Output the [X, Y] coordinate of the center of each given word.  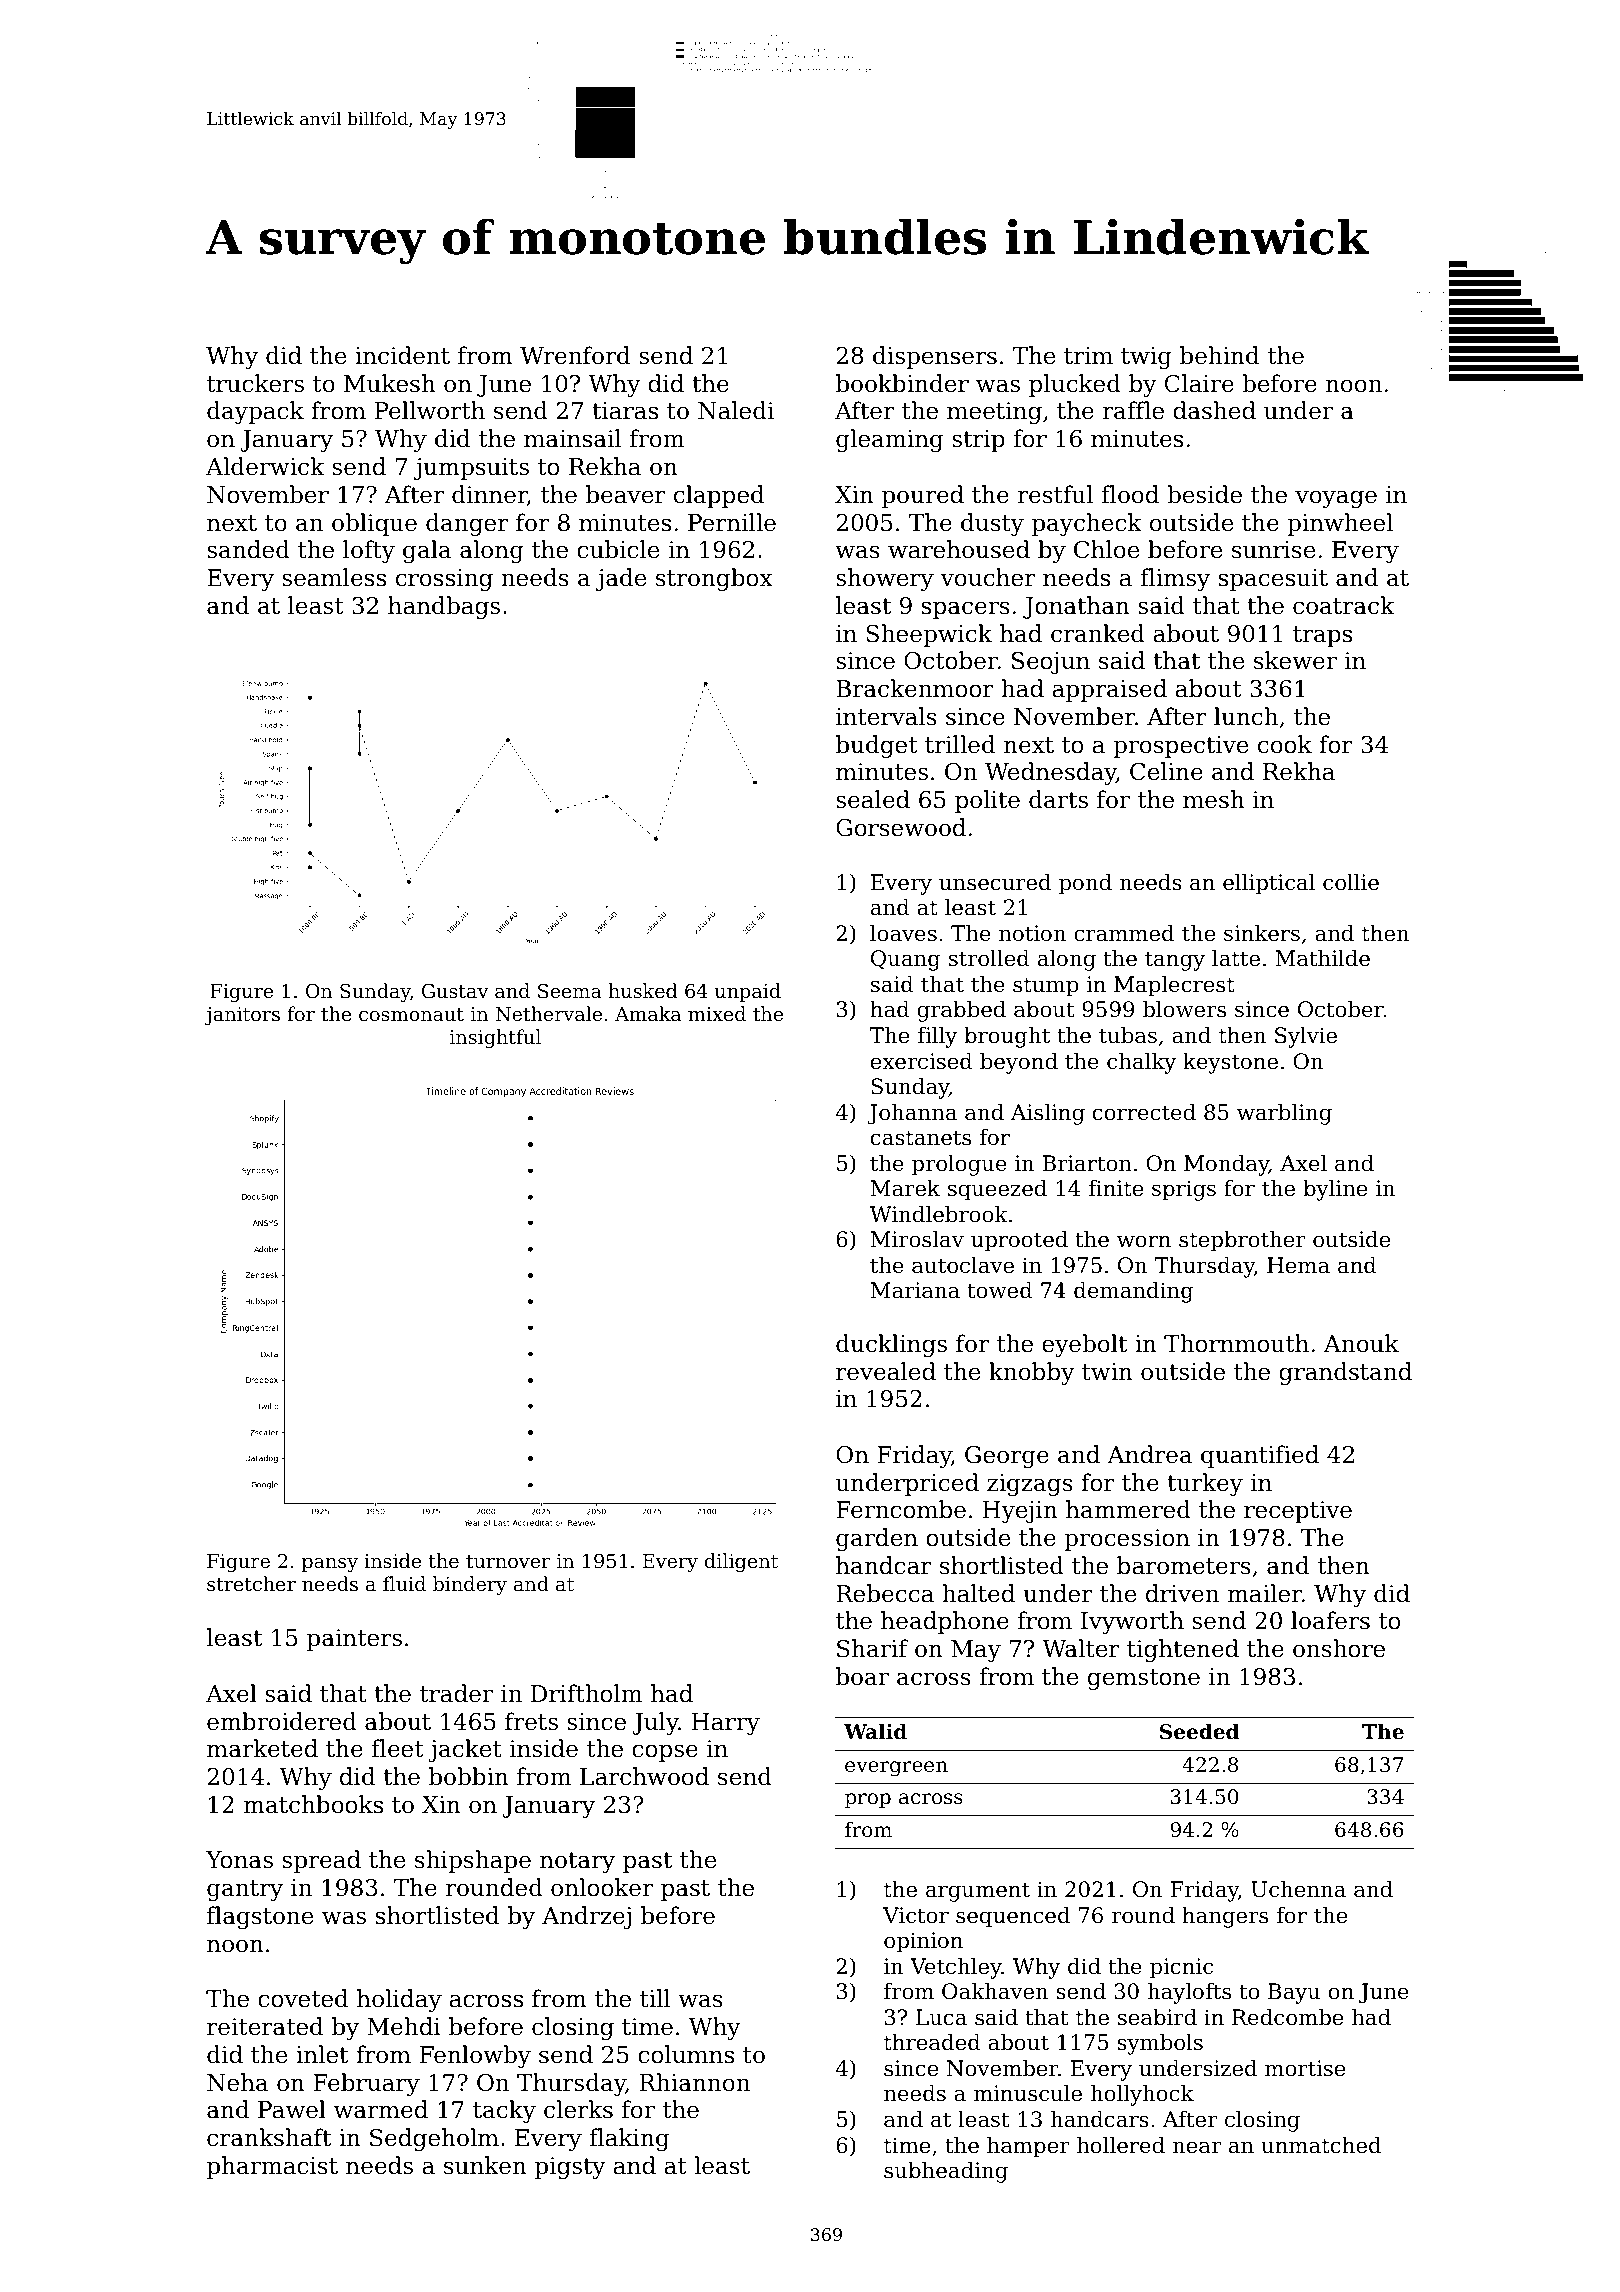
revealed [886, 1371]
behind [1219, 355]
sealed [873, 799]
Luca [941, 2017]
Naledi [736, 410]
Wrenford [575, 355]
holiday [399, 2000]
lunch [1246, 716]
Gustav [455, 991]
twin [1107, 1372]
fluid [404, 1583]
